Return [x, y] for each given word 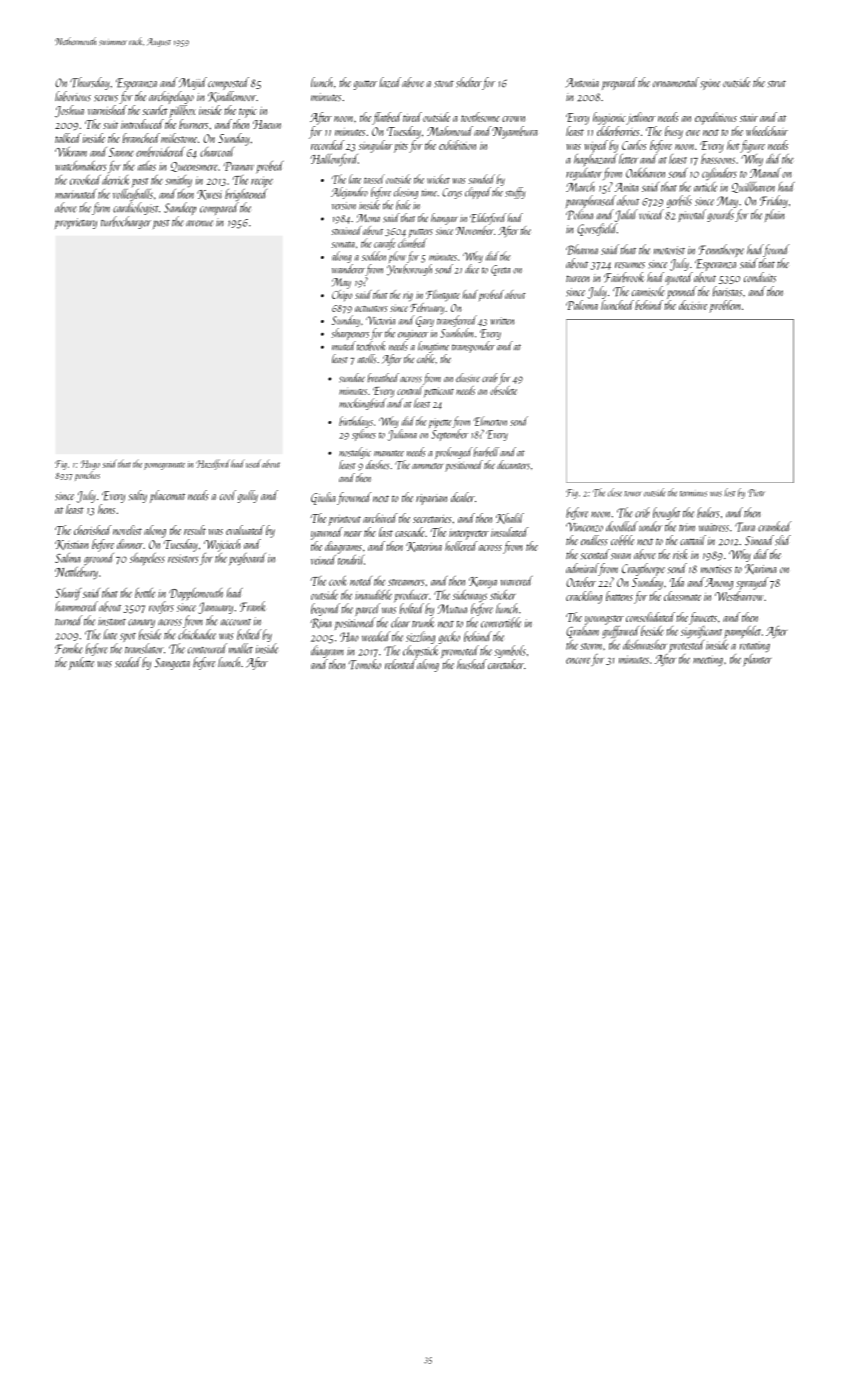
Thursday [90, 83]
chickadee [197, 634]
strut [777, 84]
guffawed [620, 632]
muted [344, 346]
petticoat [439, 392]
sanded [481, 179]
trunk [423, 622]
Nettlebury [76, 573]
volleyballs [133, 195]
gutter [365, 85]
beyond [325, 609]
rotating [755, 646]
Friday [774, 201]
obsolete [503, 390]
